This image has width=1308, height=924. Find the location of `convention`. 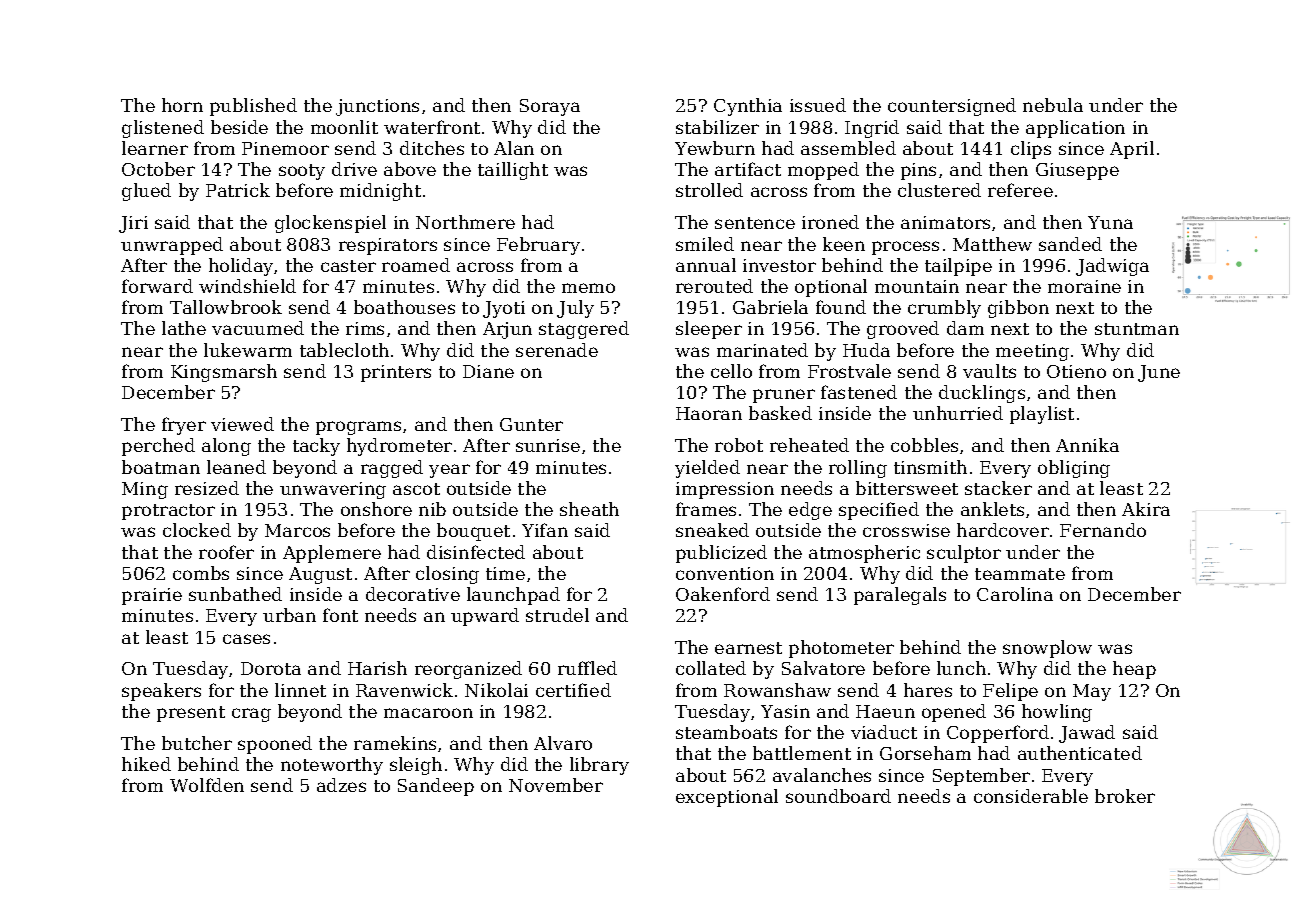

convention is located at coordinates (725, 573).
